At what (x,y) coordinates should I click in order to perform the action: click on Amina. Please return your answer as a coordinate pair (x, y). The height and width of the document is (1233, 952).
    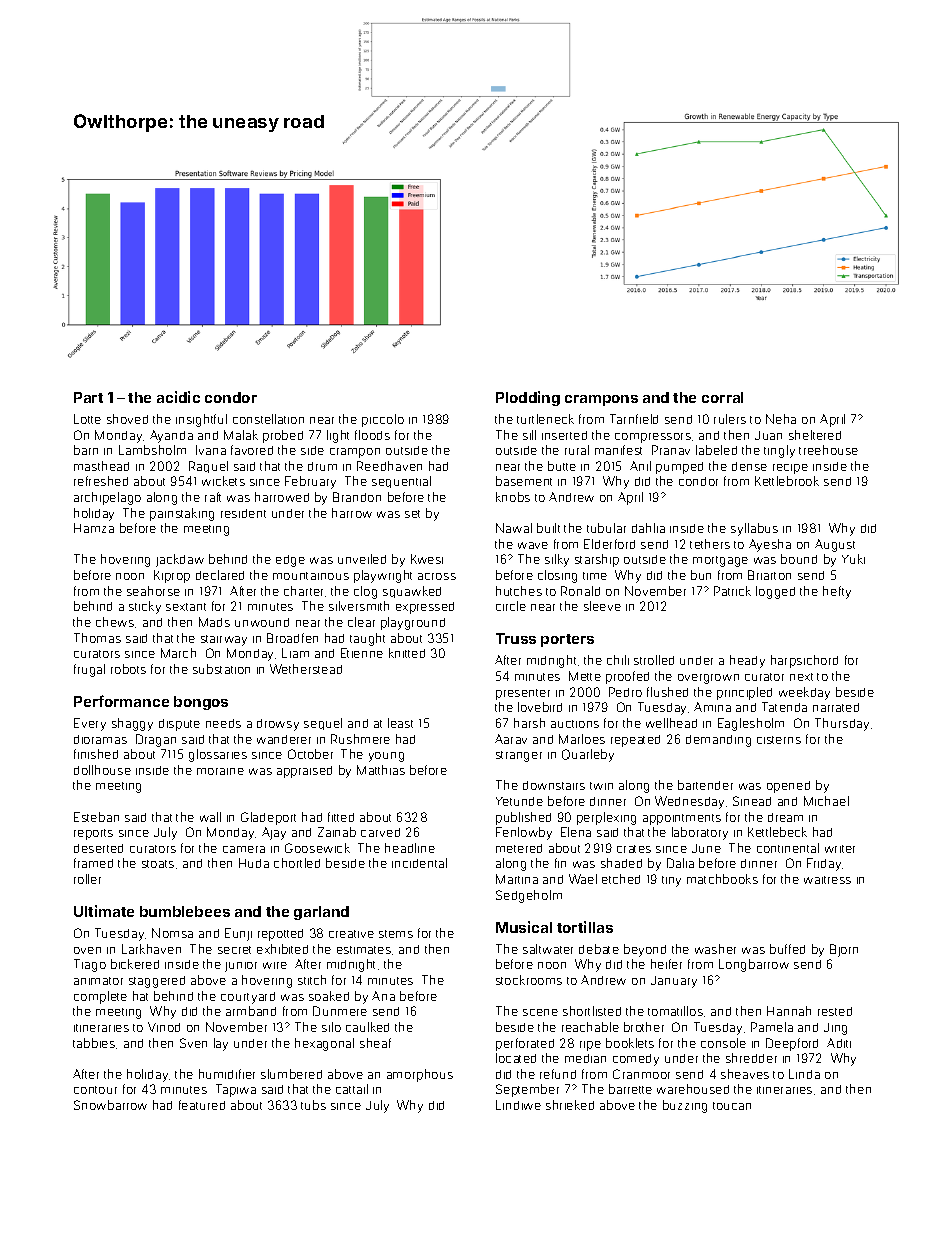
    Looking at the image, I should click on (712, 707).
